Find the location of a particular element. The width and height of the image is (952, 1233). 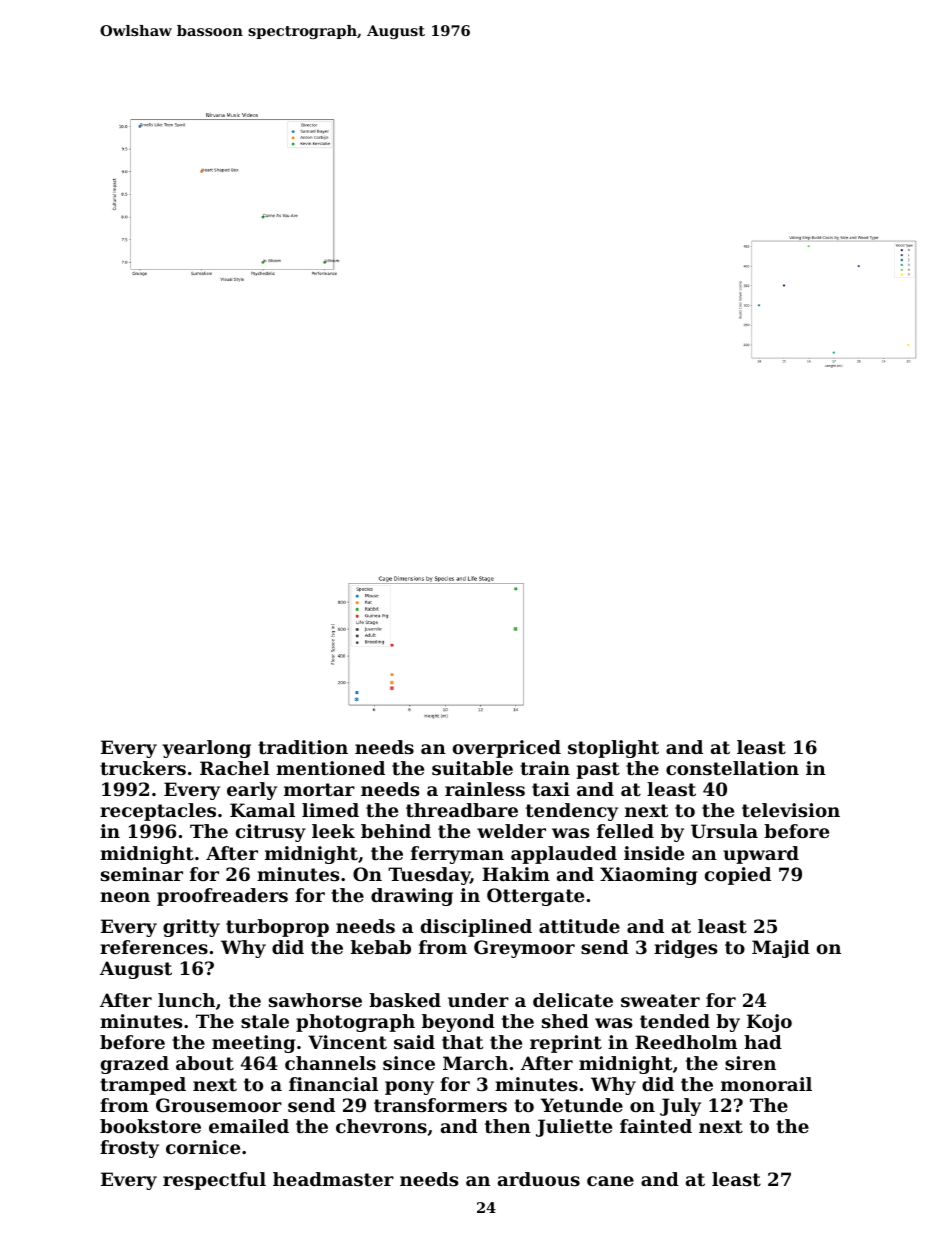

Rachel is located at coordinates (234, 768).
